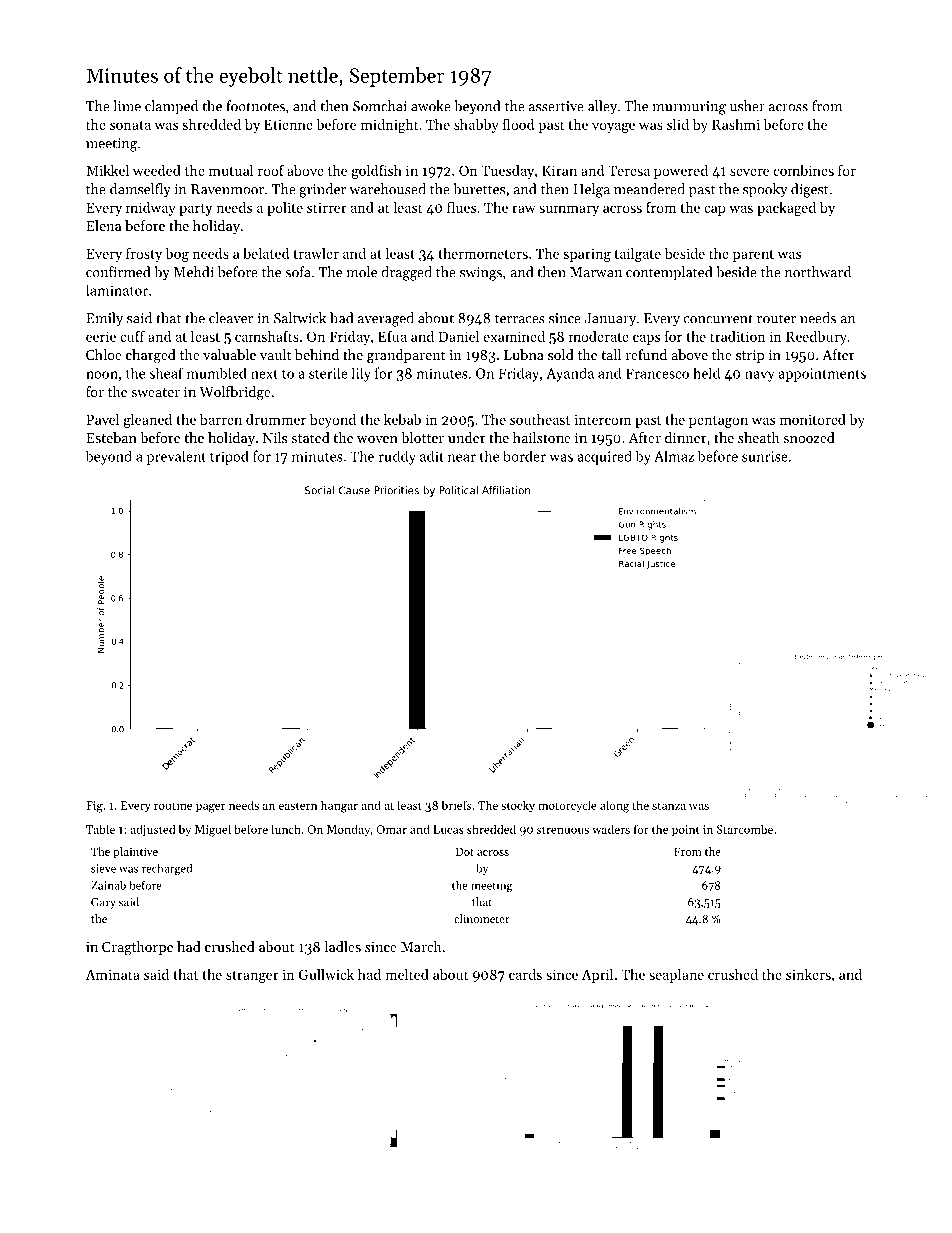 This document has height=1233, width=952. Describe the element at coordinates (674, 456) in the document. I see `Almaz` at that location.
